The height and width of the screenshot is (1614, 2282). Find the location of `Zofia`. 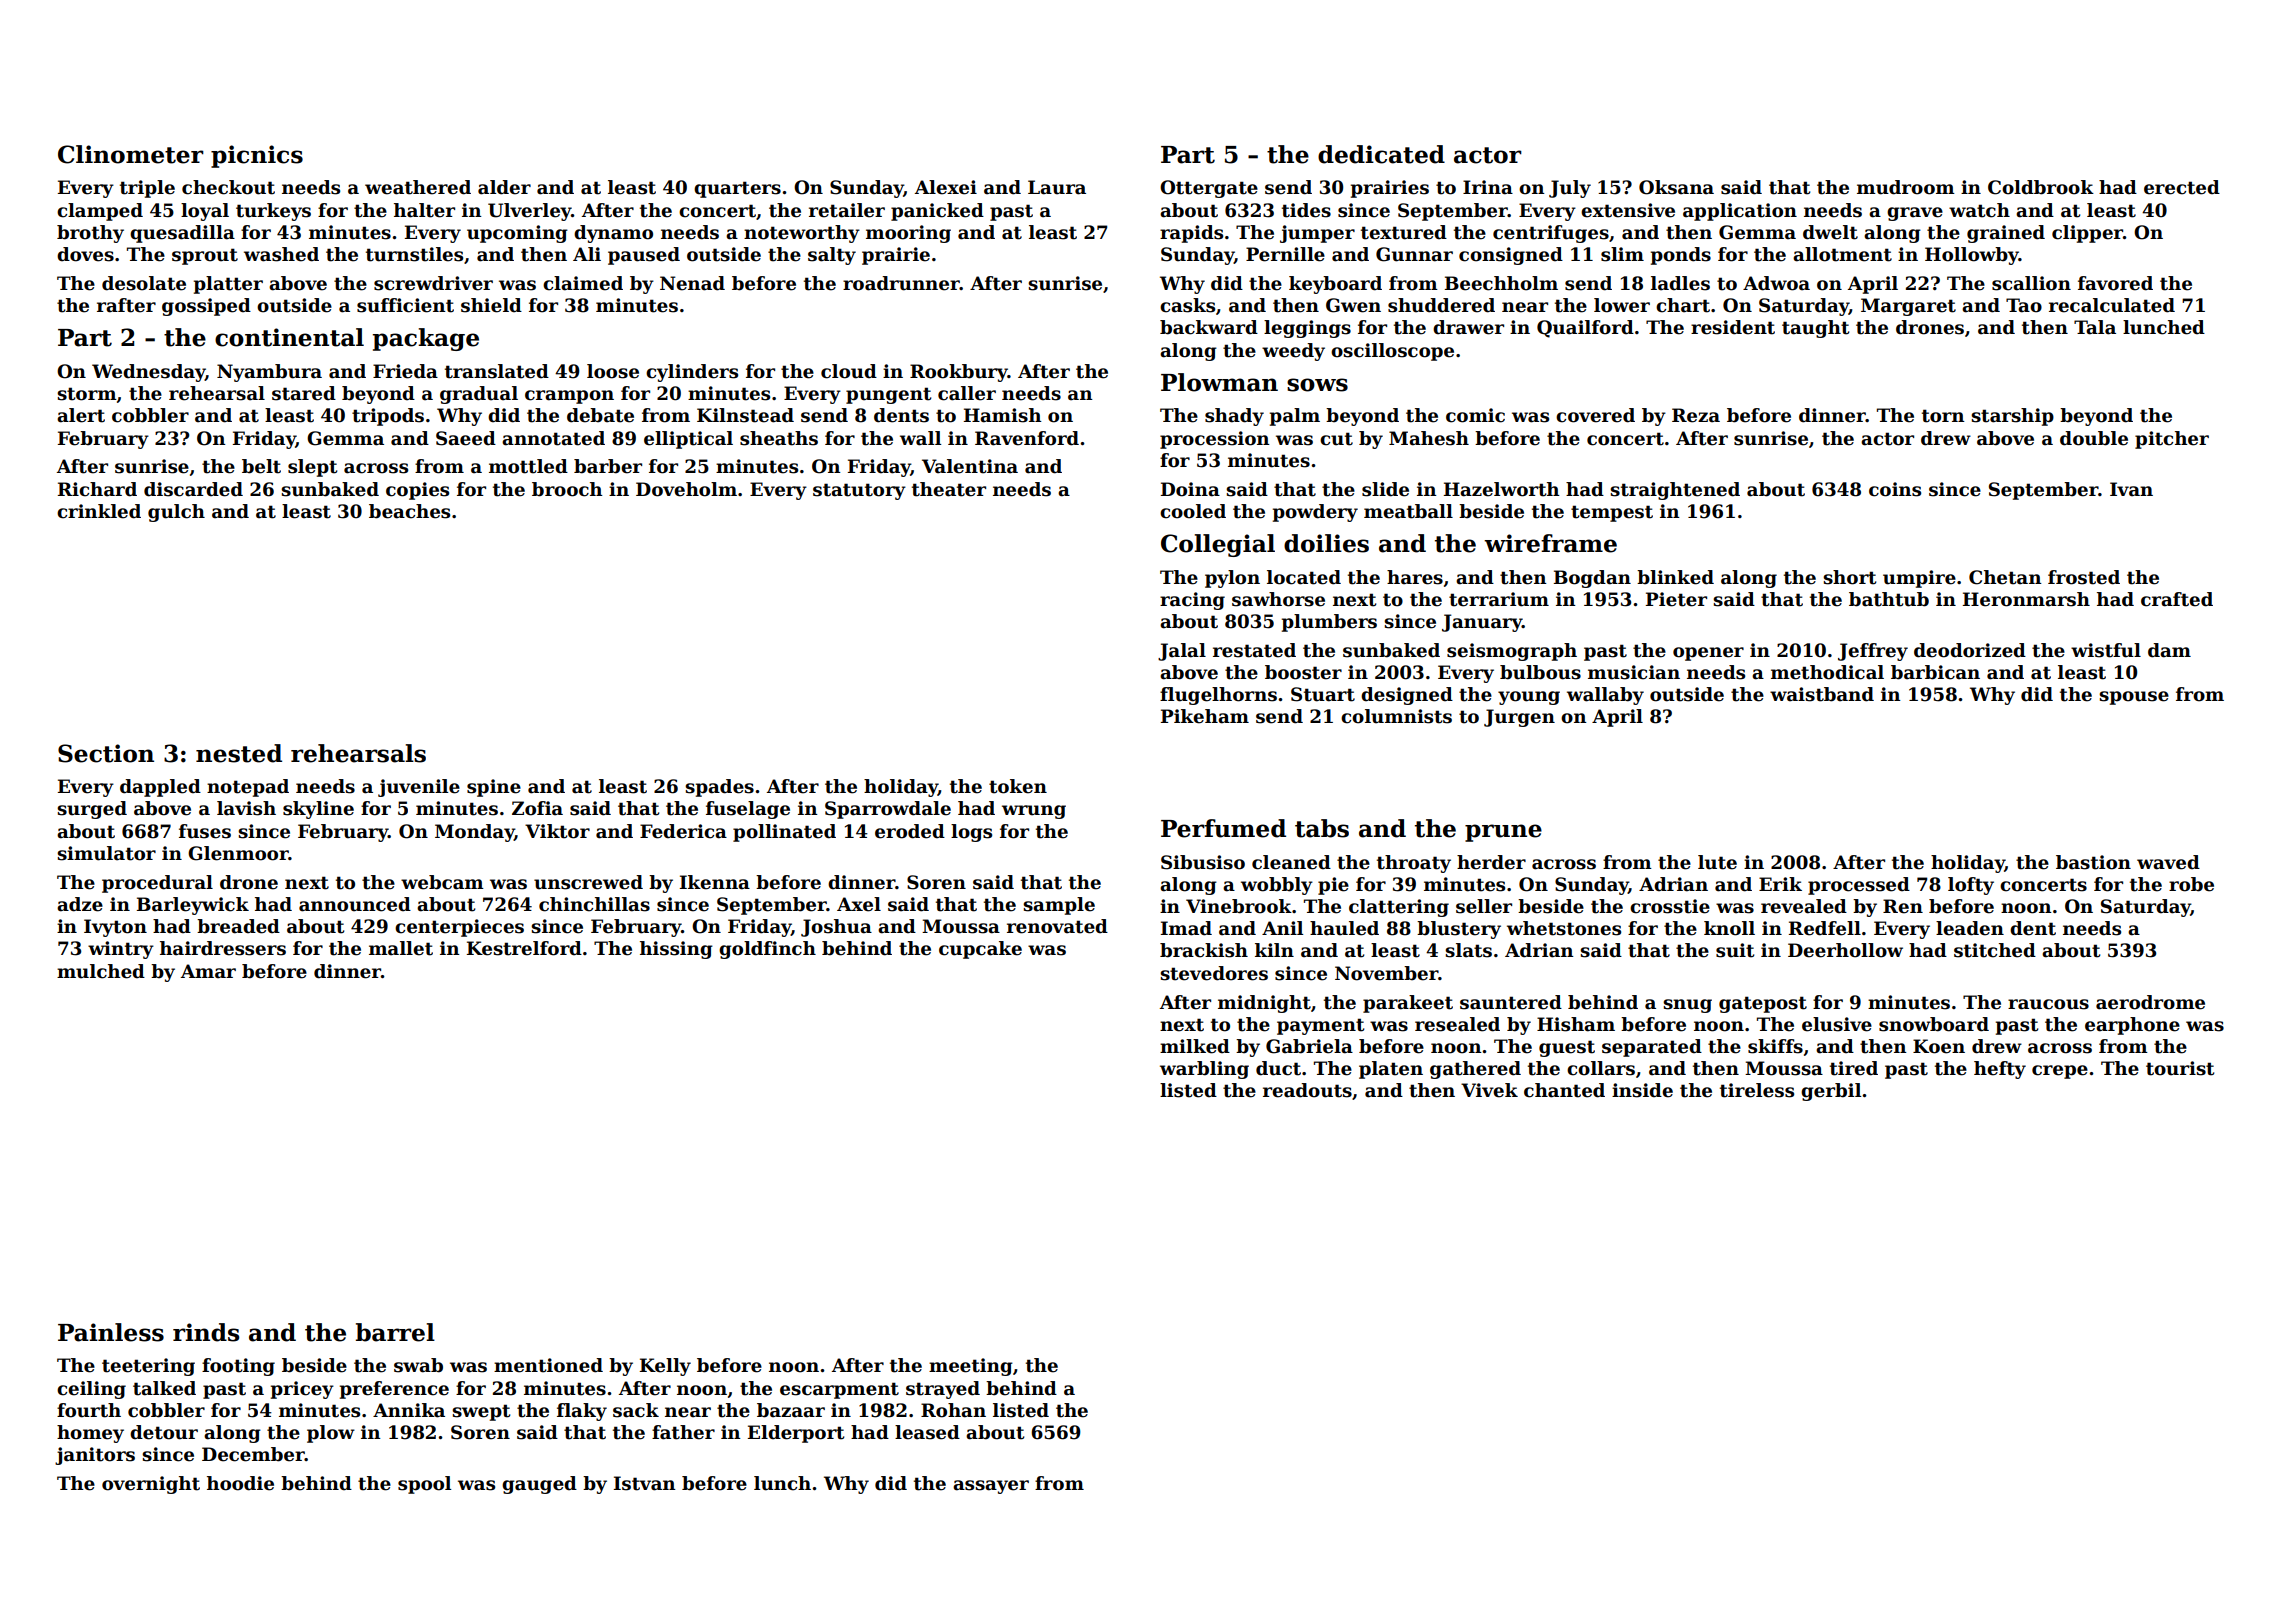

Zofia is located at coordinates (537, 808).
